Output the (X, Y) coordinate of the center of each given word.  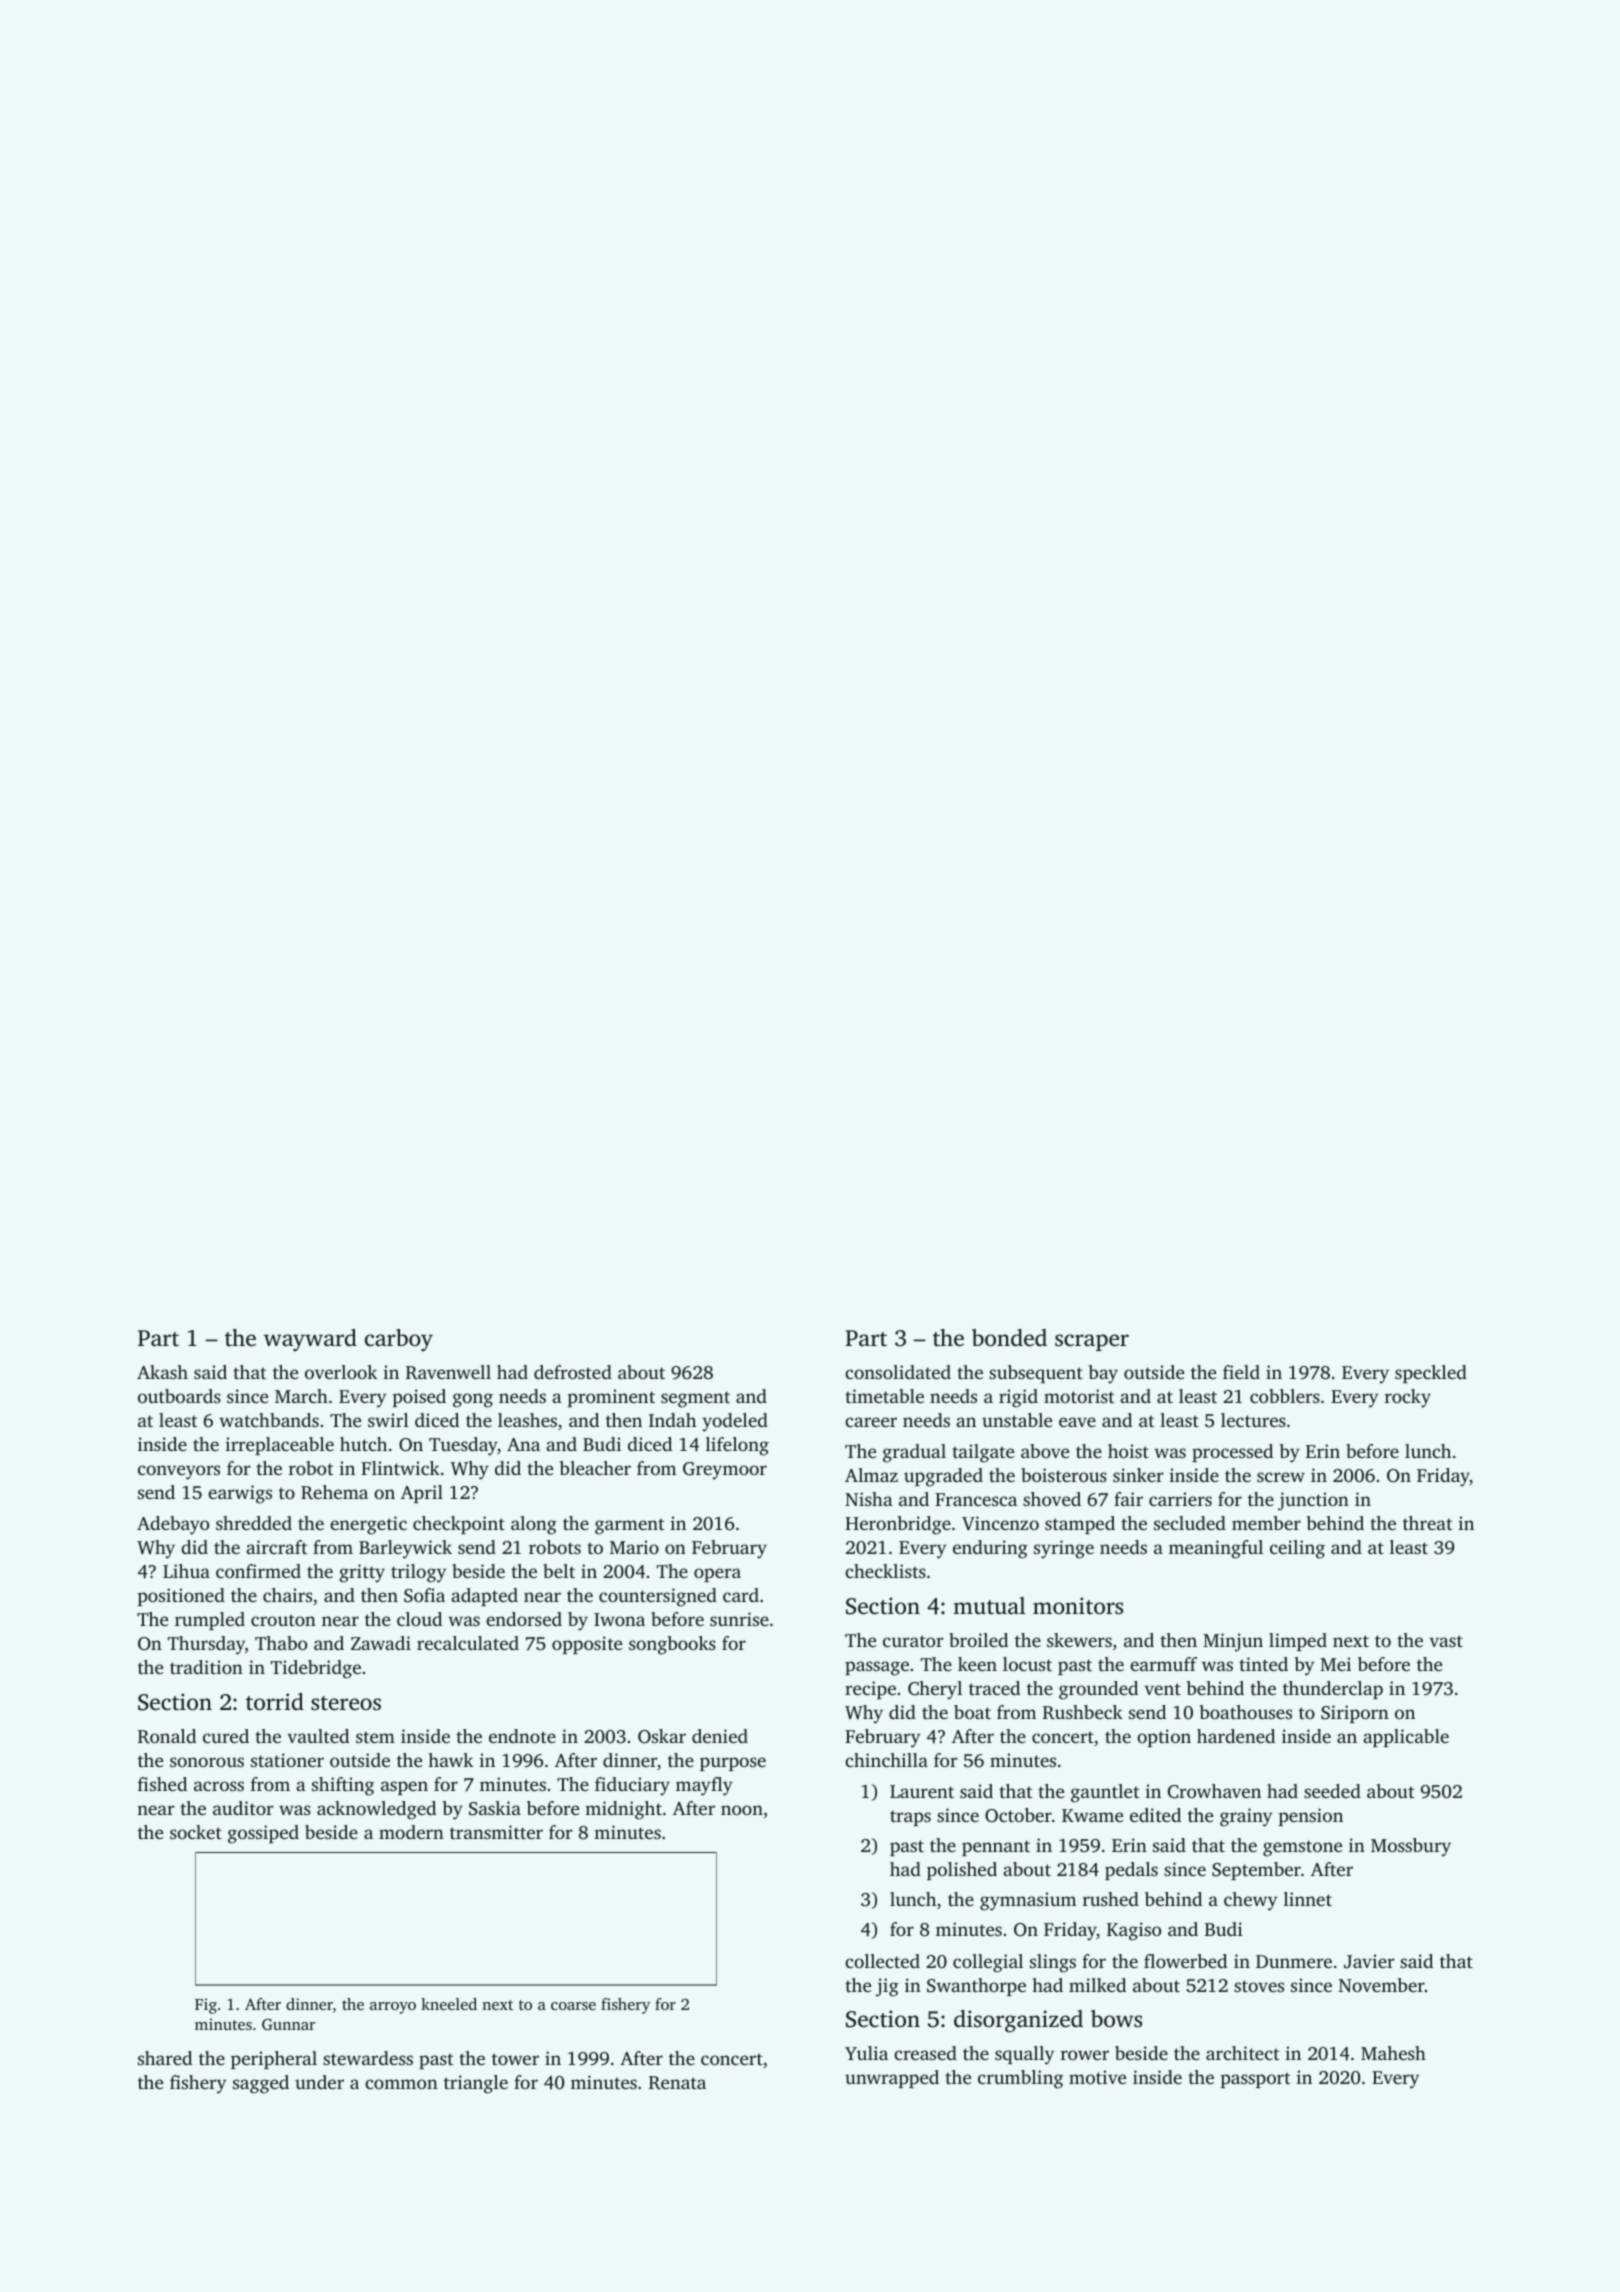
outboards (179, 1396)
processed (1232, 1453)
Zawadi (381, 1643)
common (401, 2084)
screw (1281, 1477)
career (871, 1422)
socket (196, 1832)
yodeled (735, 1422)
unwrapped (892, 2079)
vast (1446, 1641)
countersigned (658, 1597)
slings (1053, 1963)
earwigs (240, 1494)
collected (882, 1961)
